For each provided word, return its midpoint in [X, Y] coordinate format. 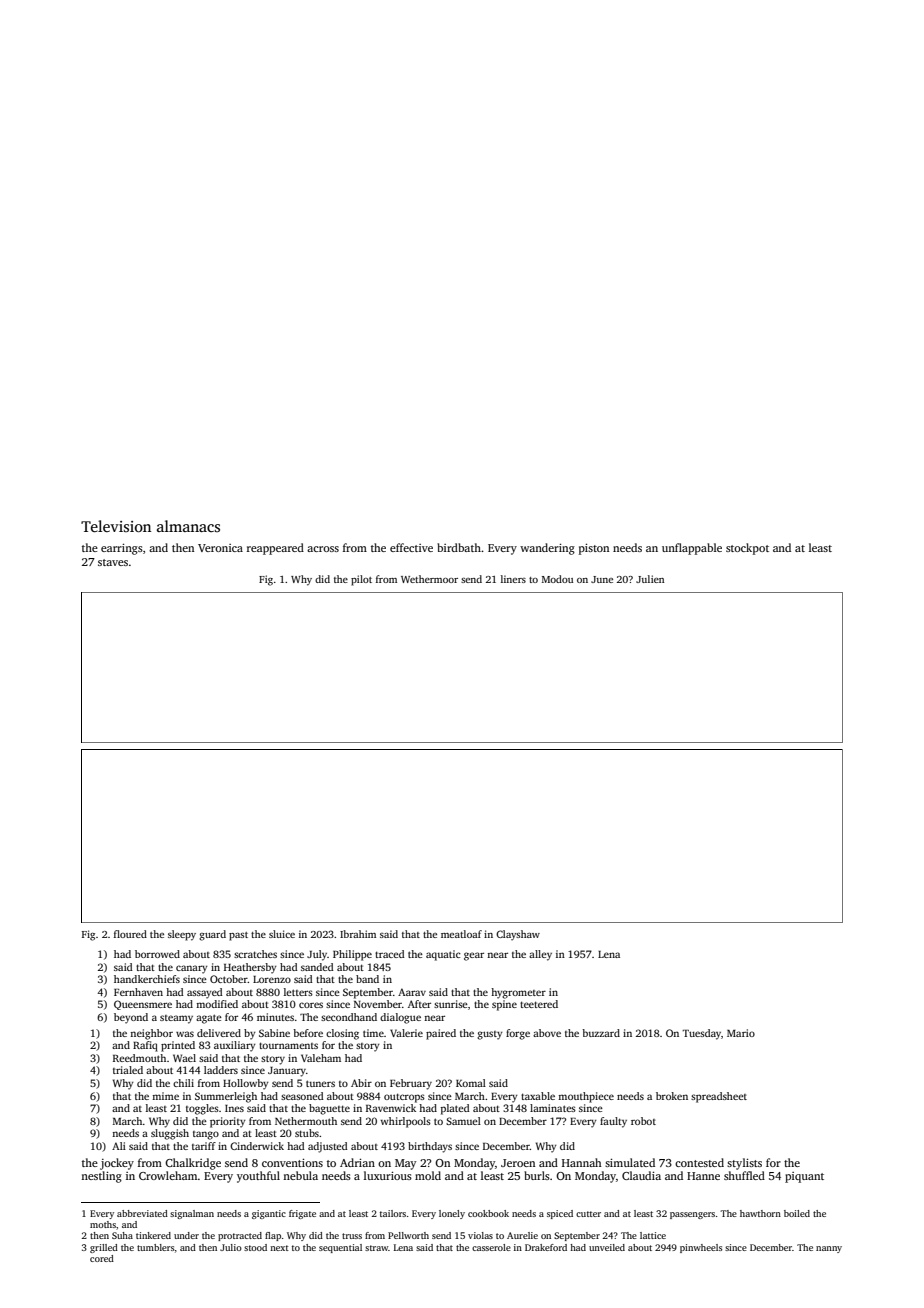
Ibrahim [358, 934]
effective [411, 547]
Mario [741, 1033]
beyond [131, 1018]
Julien [650, 579]
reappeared [275, 549]
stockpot [747, 549]
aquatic [443, 955]
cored [102, 1258]
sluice [282, 934]
